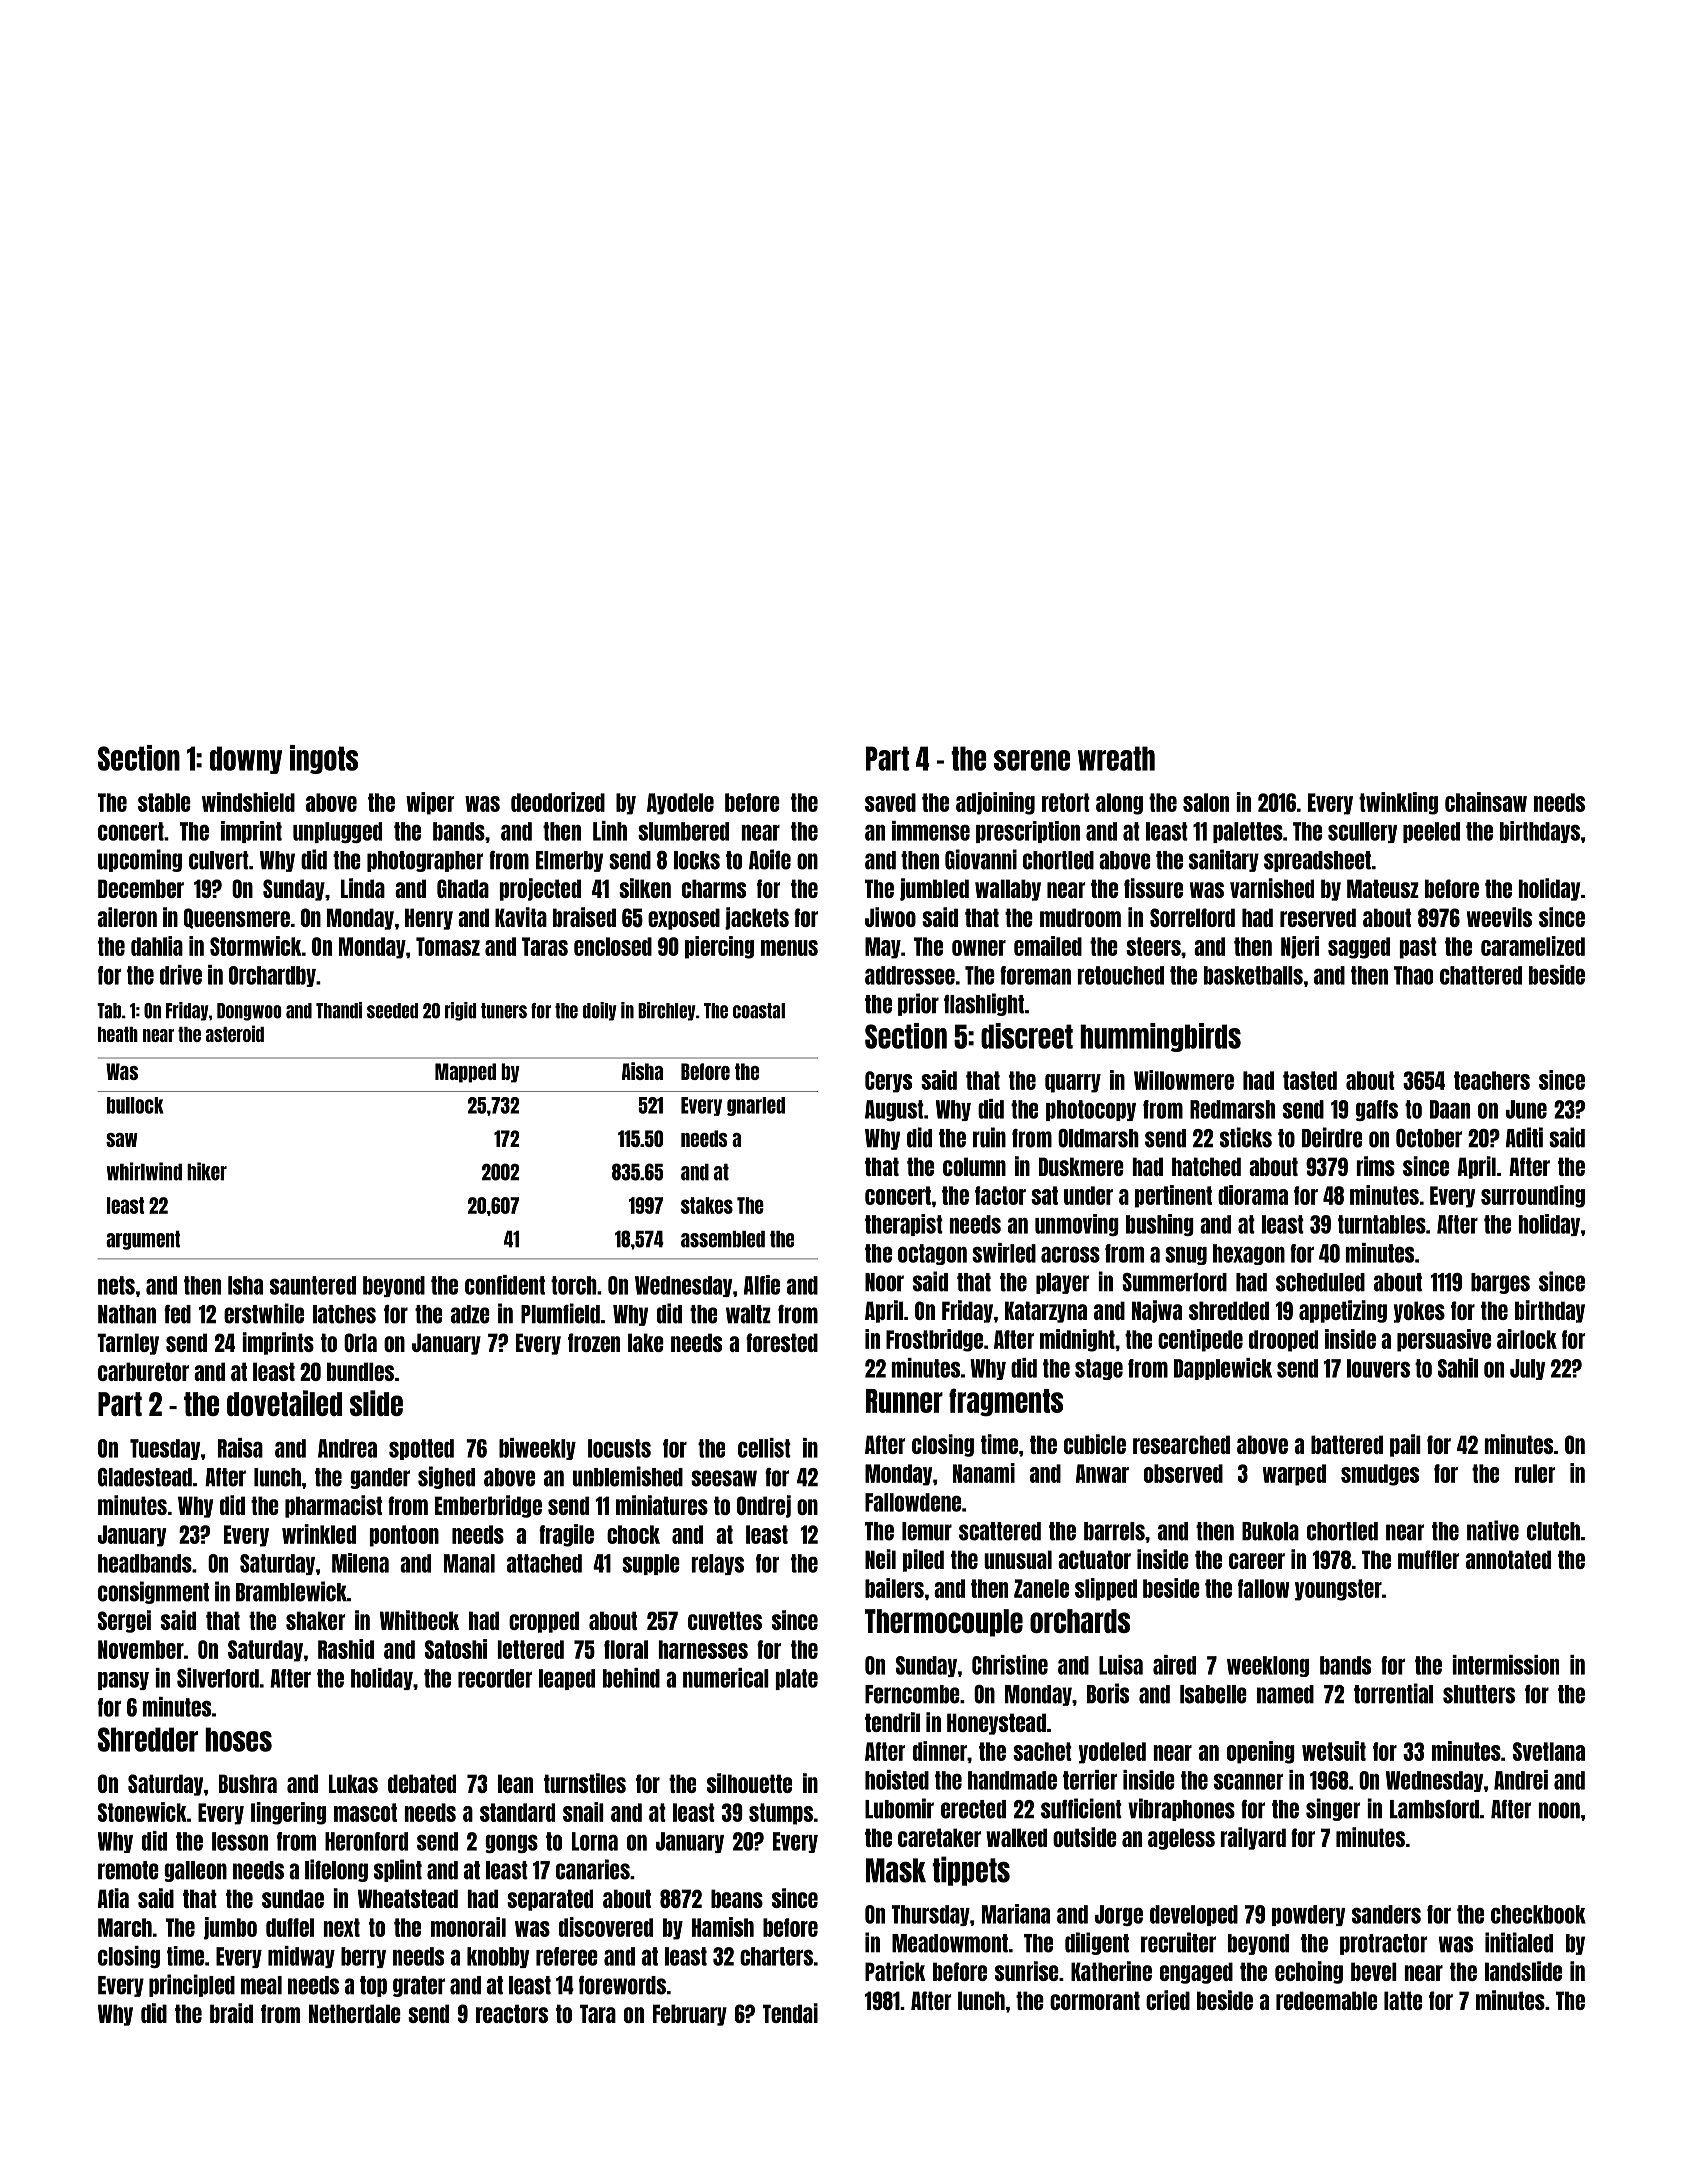 The image size is (1683, 2178). What do you see at coordinates (1533, 946) in the image?
I see `caramelized` at bounding box center [1533, 946].
